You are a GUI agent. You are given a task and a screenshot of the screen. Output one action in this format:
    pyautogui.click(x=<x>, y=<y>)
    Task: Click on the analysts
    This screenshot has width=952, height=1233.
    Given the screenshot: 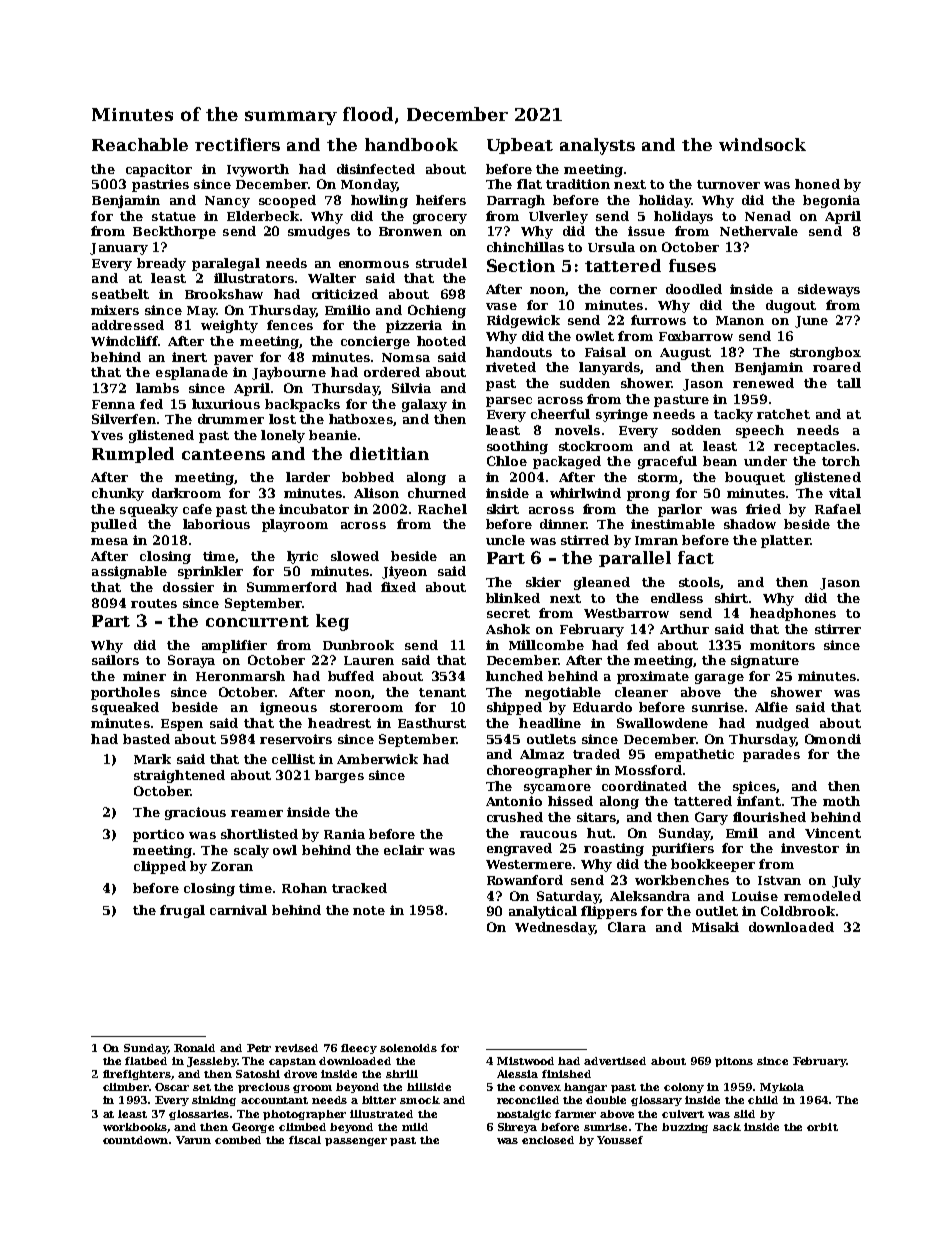 What is the action you would take?
    pyautogui.click(x=597, y=146)
